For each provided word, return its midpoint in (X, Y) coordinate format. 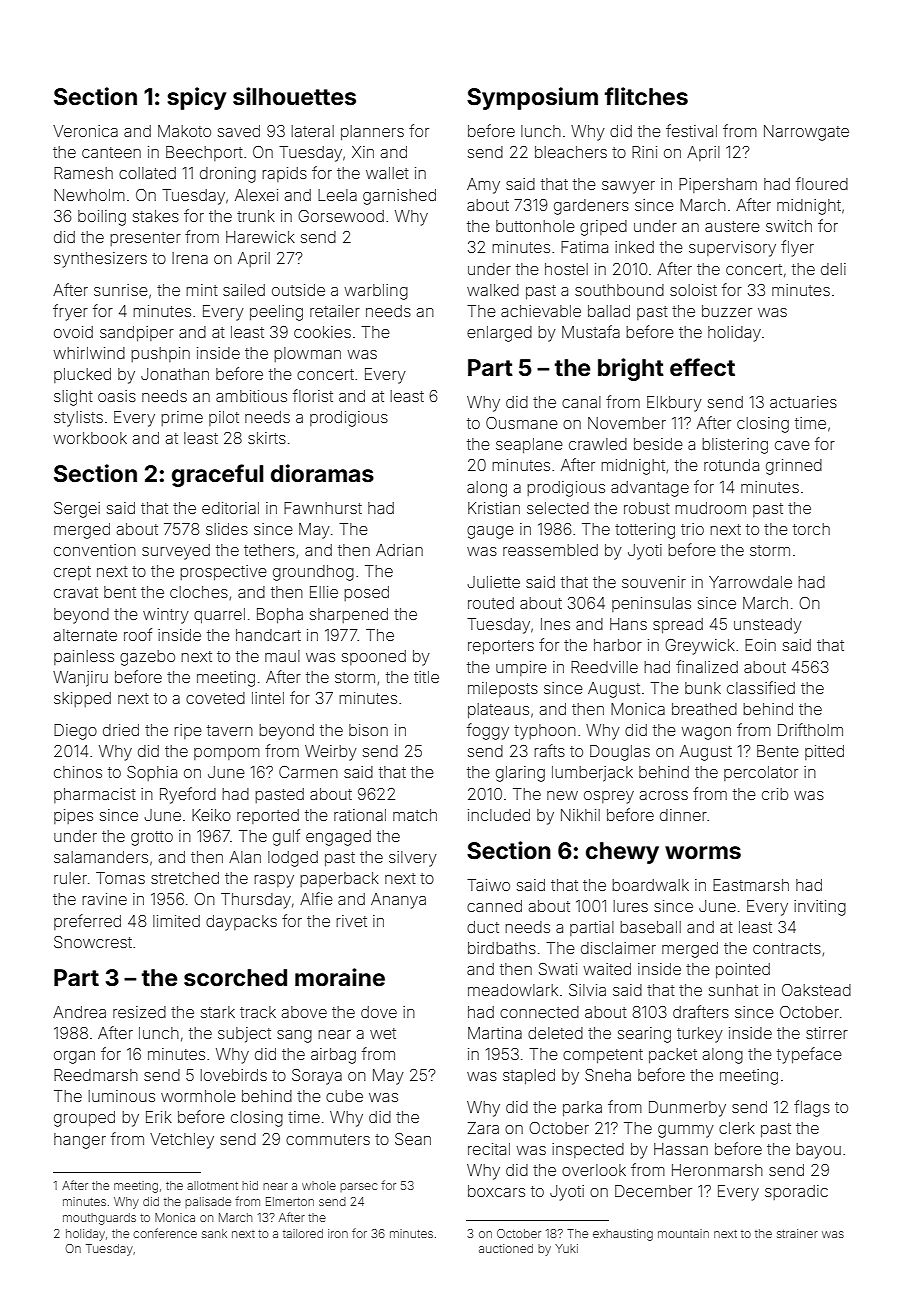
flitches (646, 96)
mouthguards (99, 1219)
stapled (529, 1076)
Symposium (532, 98)
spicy (196, 98)
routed (491, 603)
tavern (230, 730)
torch (811, 529)
